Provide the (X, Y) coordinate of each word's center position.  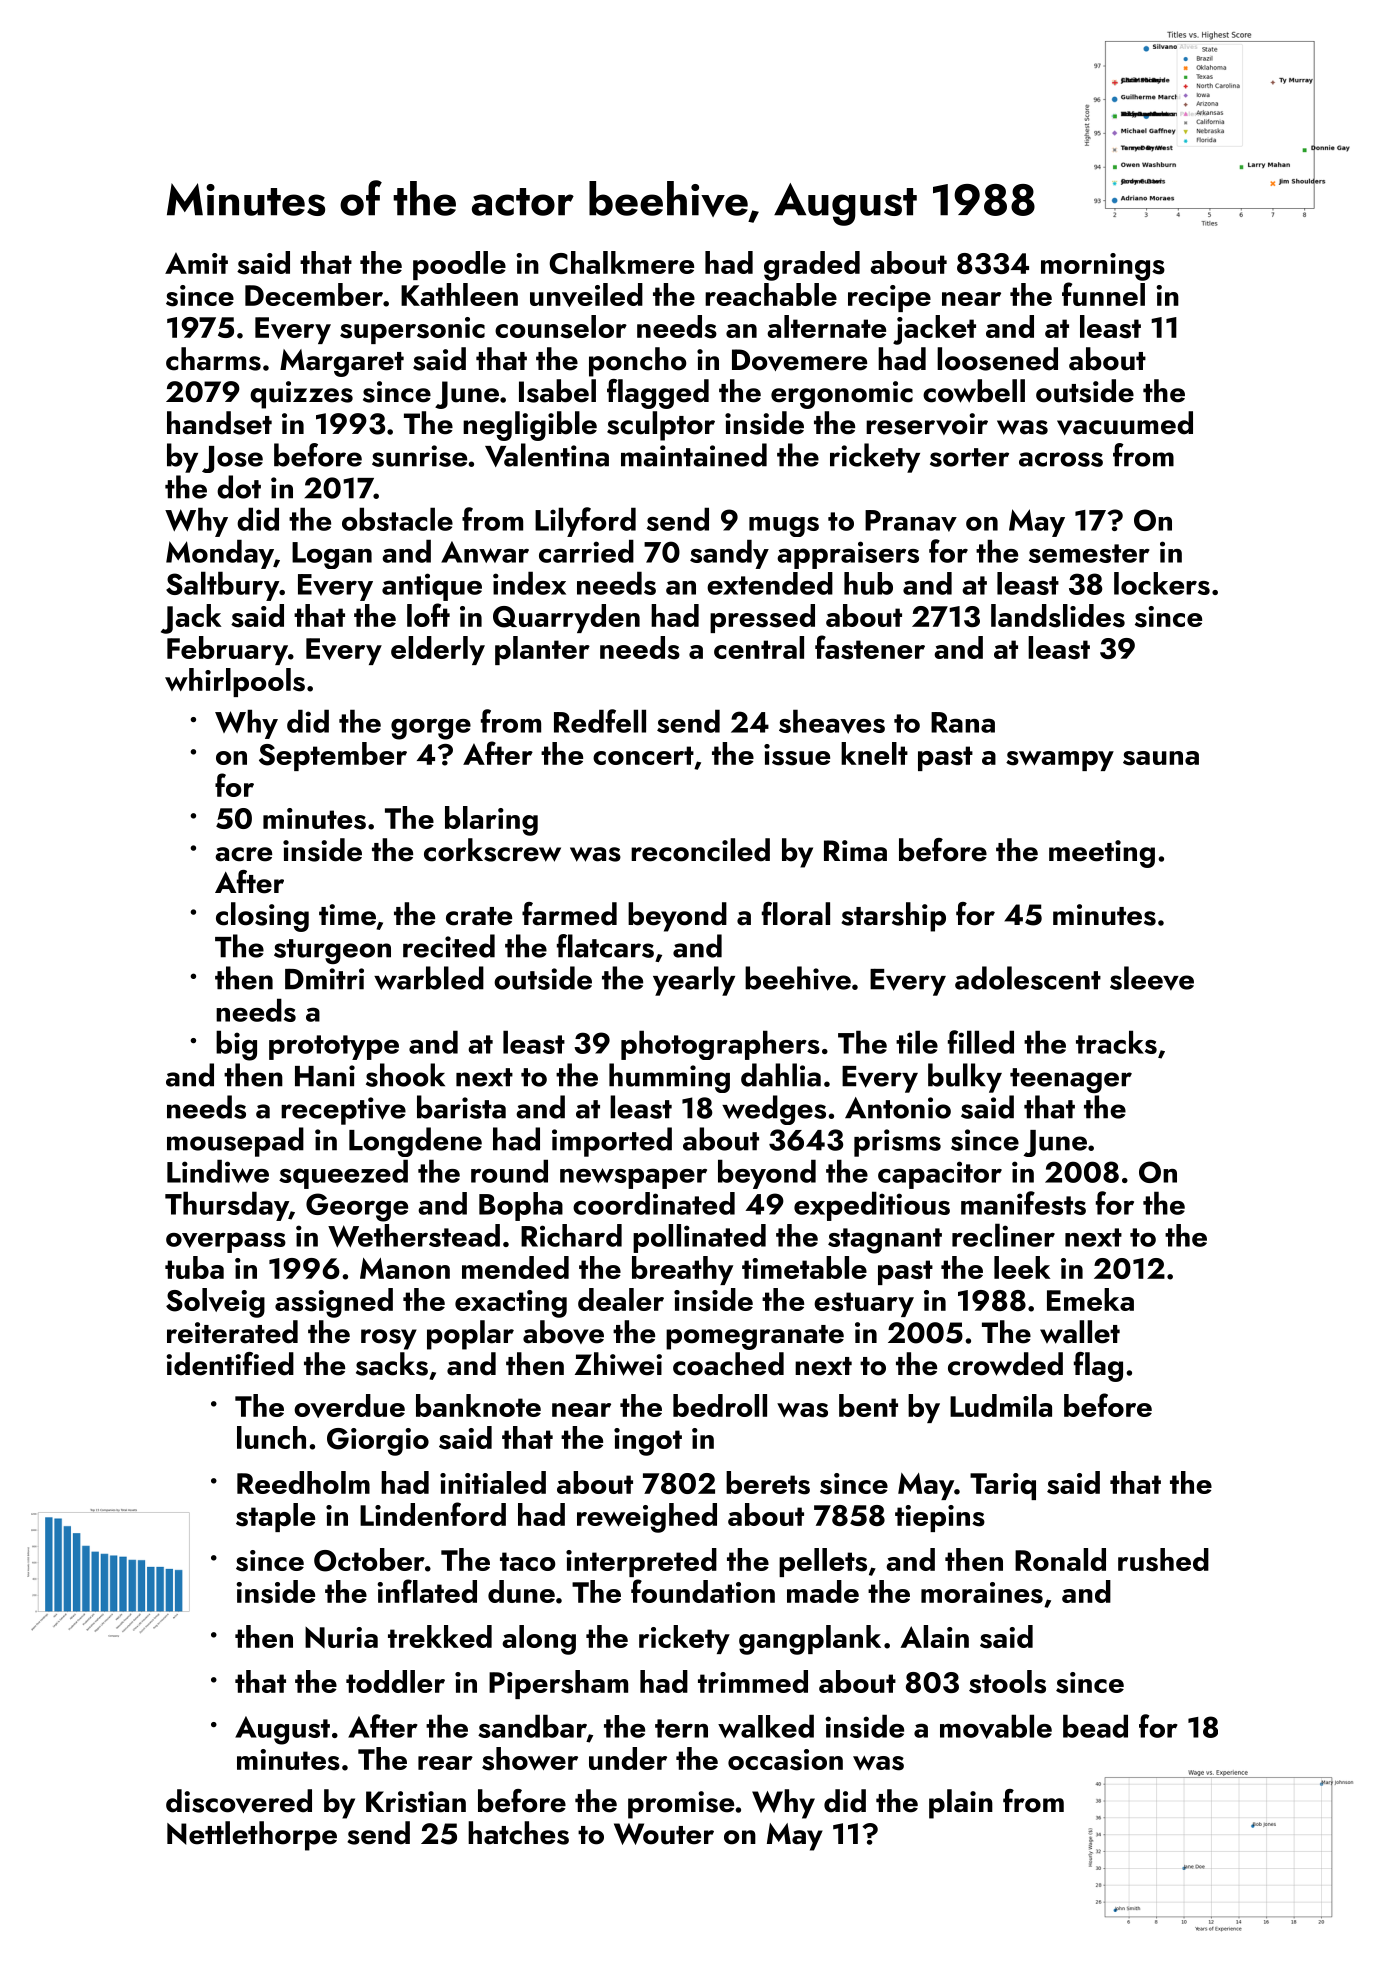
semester (1089, 553)
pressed (762, 618)
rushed (1163, 1560)
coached (728, 1364)
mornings (1103, 267)
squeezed (343, 1174)
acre (243, 854)
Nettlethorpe (252, 1836)
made (823, 1591)
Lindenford (433, 1514)
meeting (1102, 854)
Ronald (1060, 1559)
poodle (459, 265)
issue (797, 755)
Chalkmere (621, 262)
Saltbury (223, 586)
